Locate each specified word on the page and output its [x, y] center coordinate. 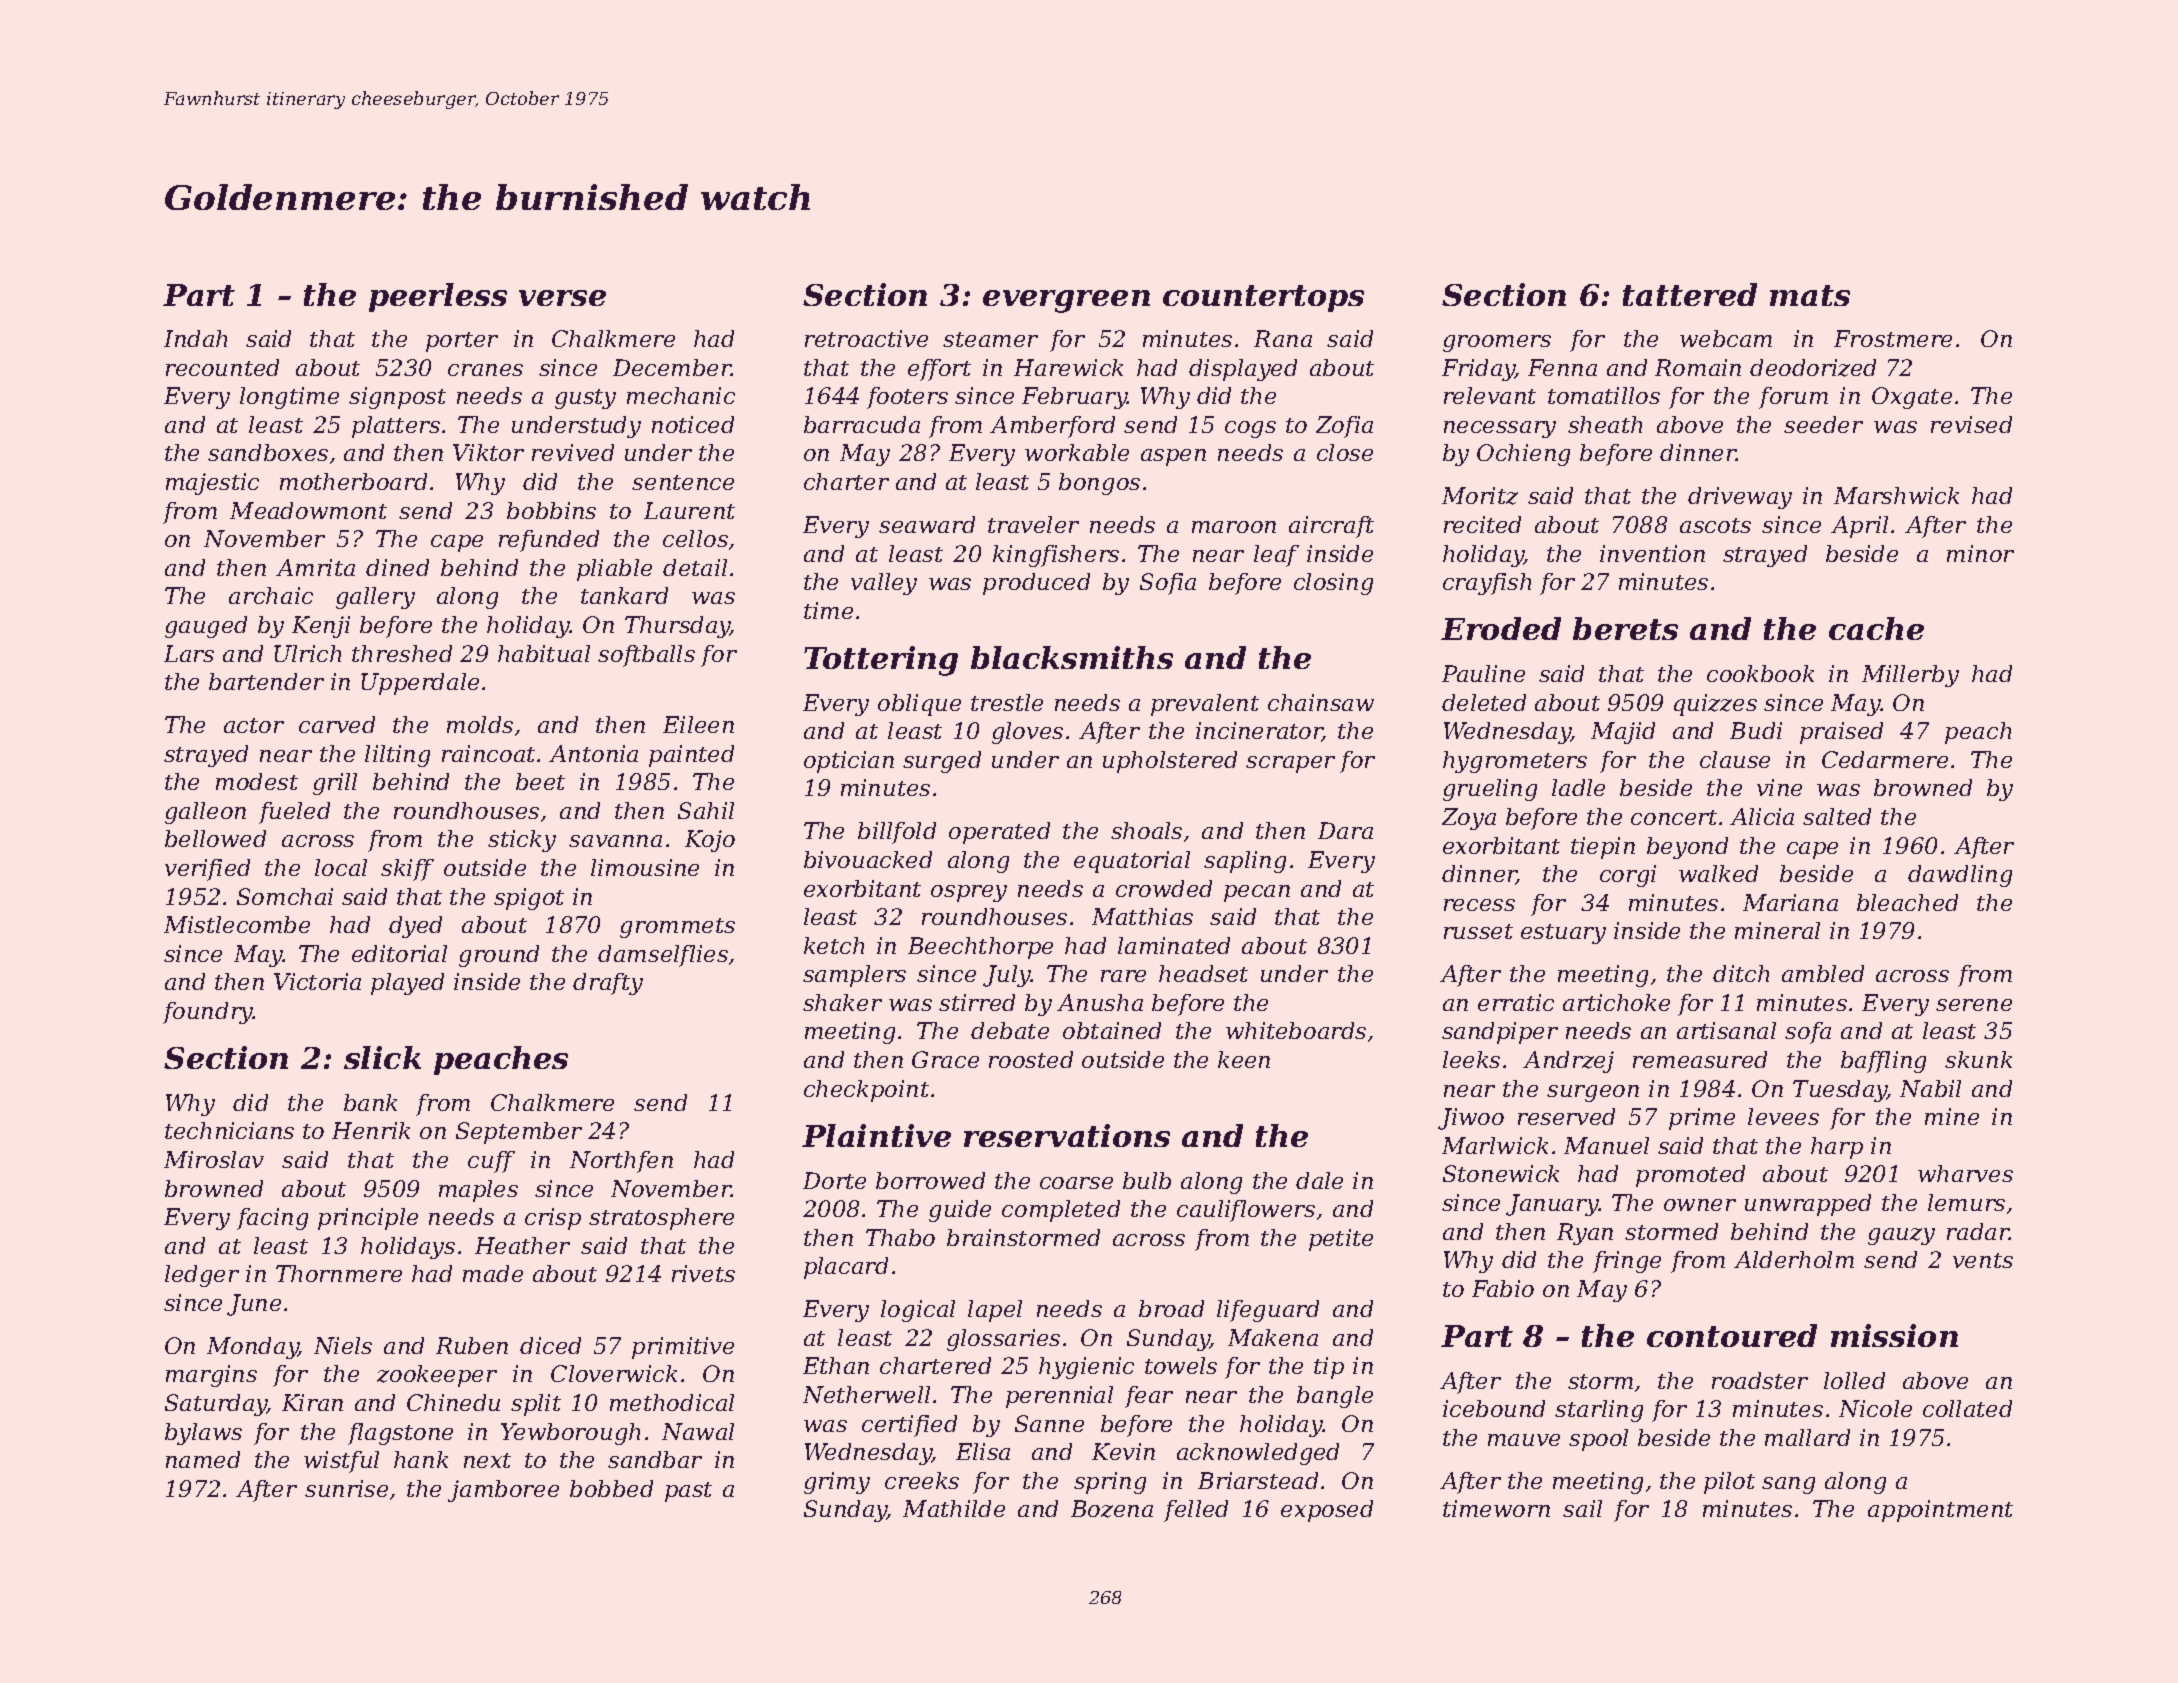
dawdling [1960, 876]
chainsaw [1321, 702]
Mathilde [954, 1508]
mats [1810, 295]
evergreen [1066, 301]
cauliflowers [1246, 1211]
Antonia [593, 753]
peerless [438, 297]
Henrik [371, 1130]
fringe [1627, 1262]
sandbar [655, 1459]
